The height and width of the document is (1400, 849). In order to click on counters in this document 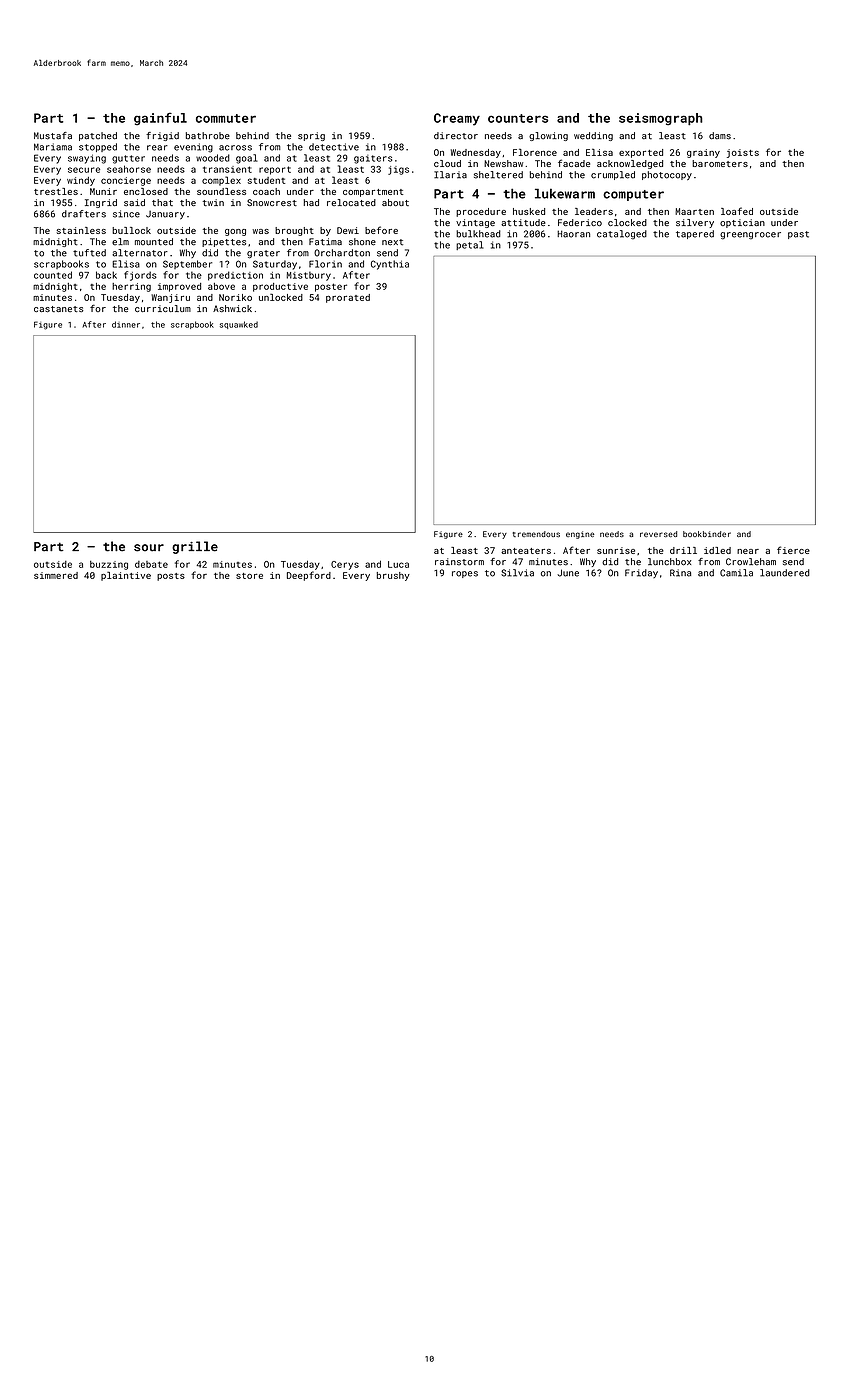, I will do `click(518, 118)`.
